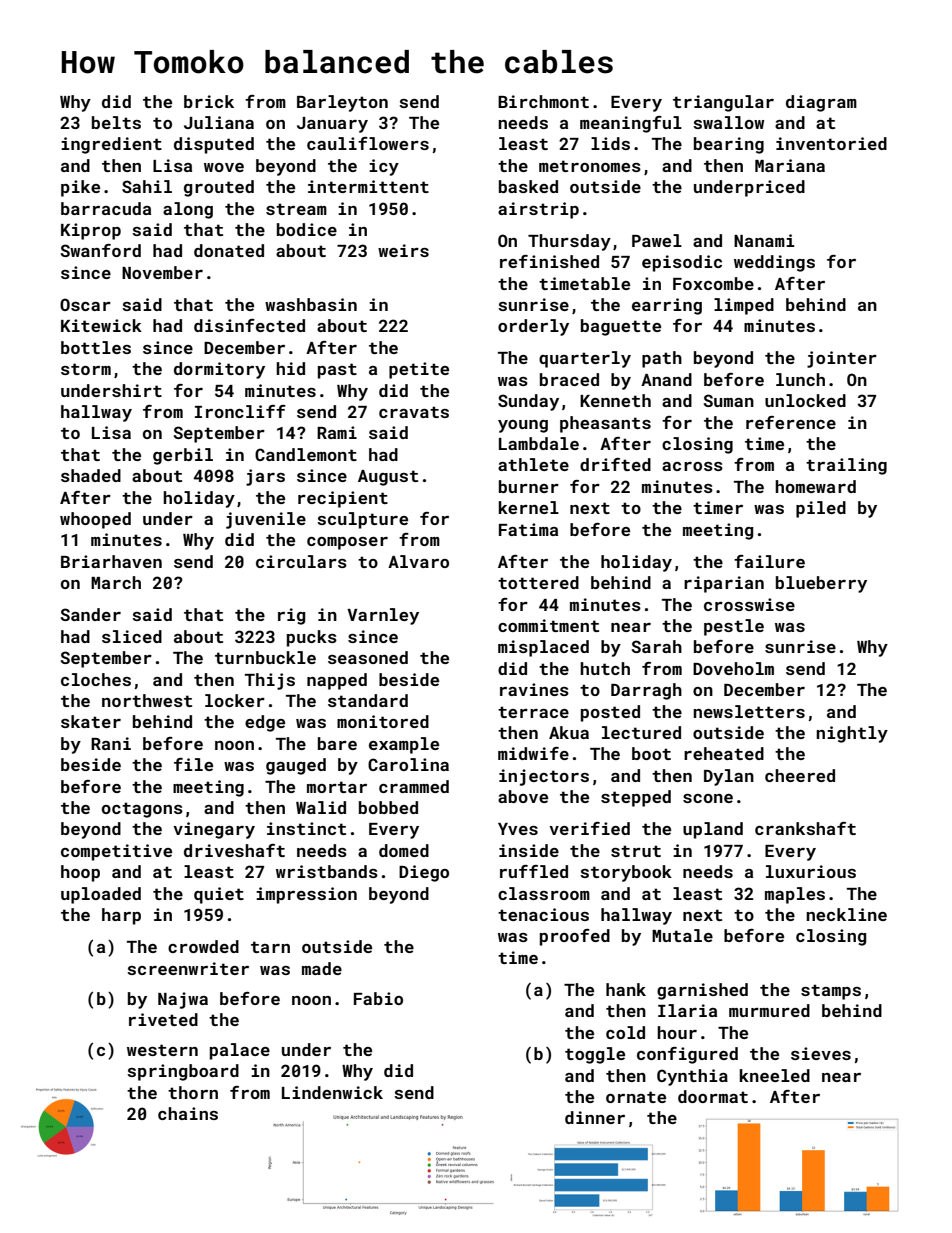  What do you see at coordinates (209, 101) in the document?
I see `brick` at bounding box center [209, 101].
